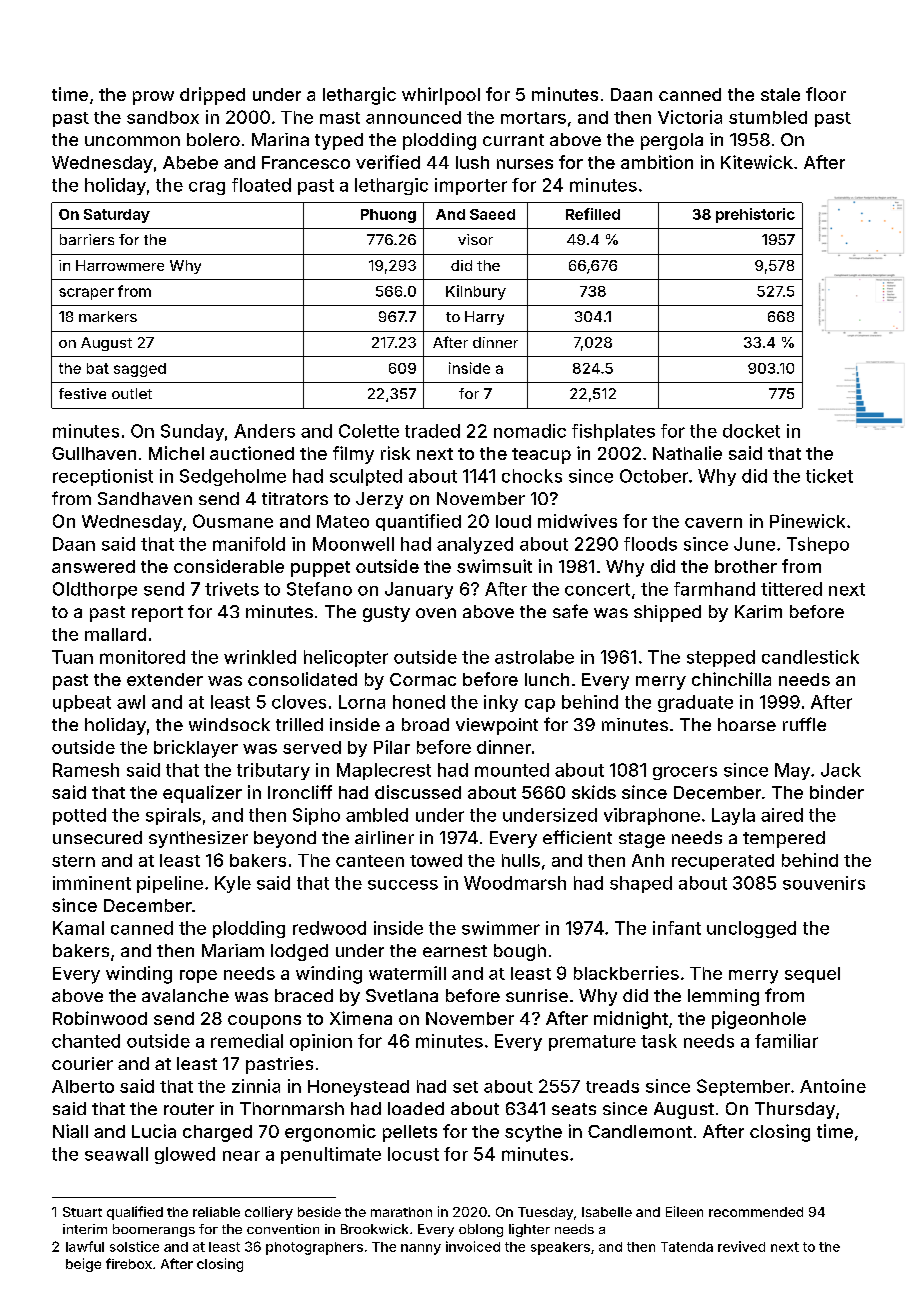 The image size is (924, 1314). Describe the element at coordinates (593, 214) in the image. I see `Refilled` at that location.
